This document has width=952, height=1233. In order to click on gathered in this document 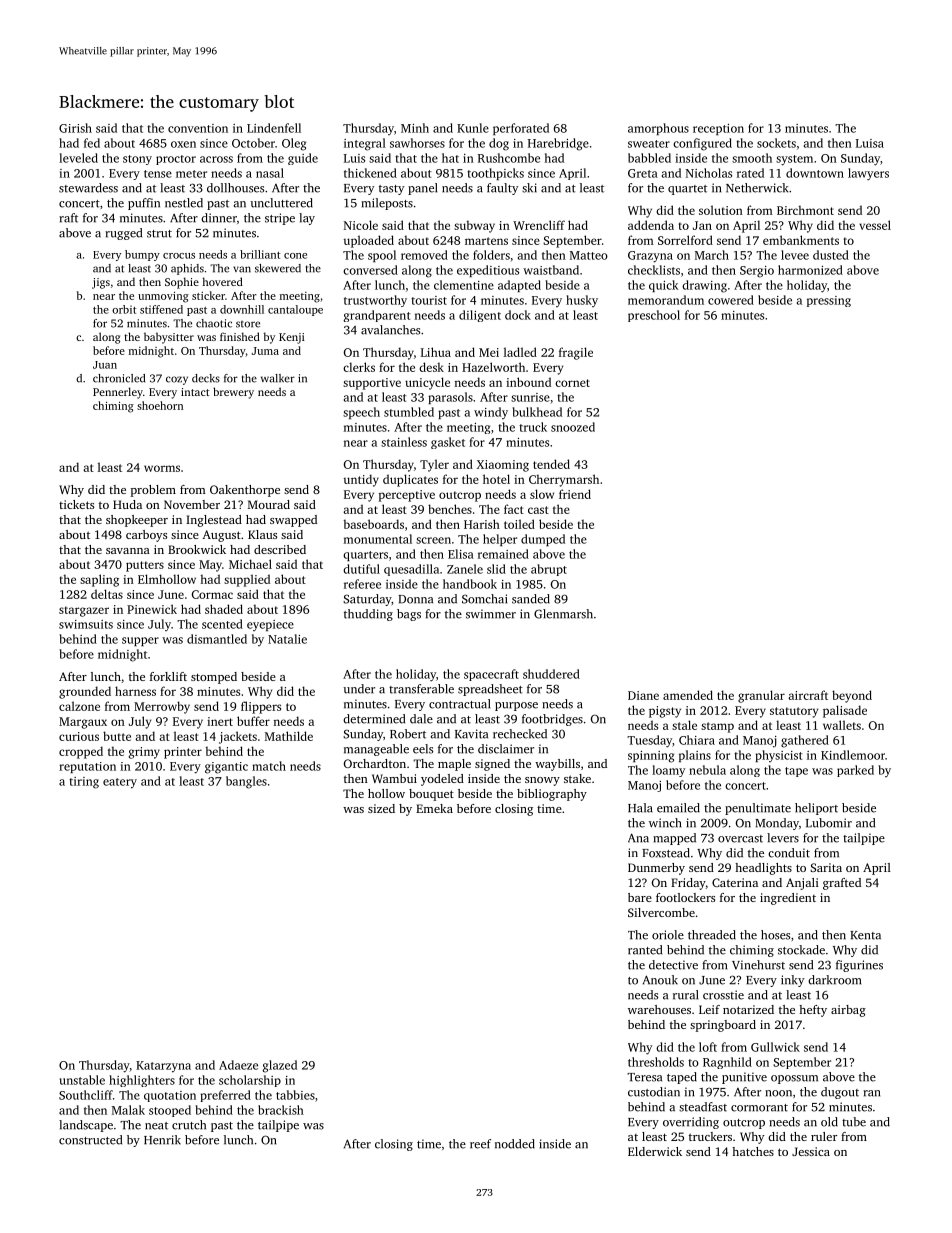, I will do `click(805, 741)`.
